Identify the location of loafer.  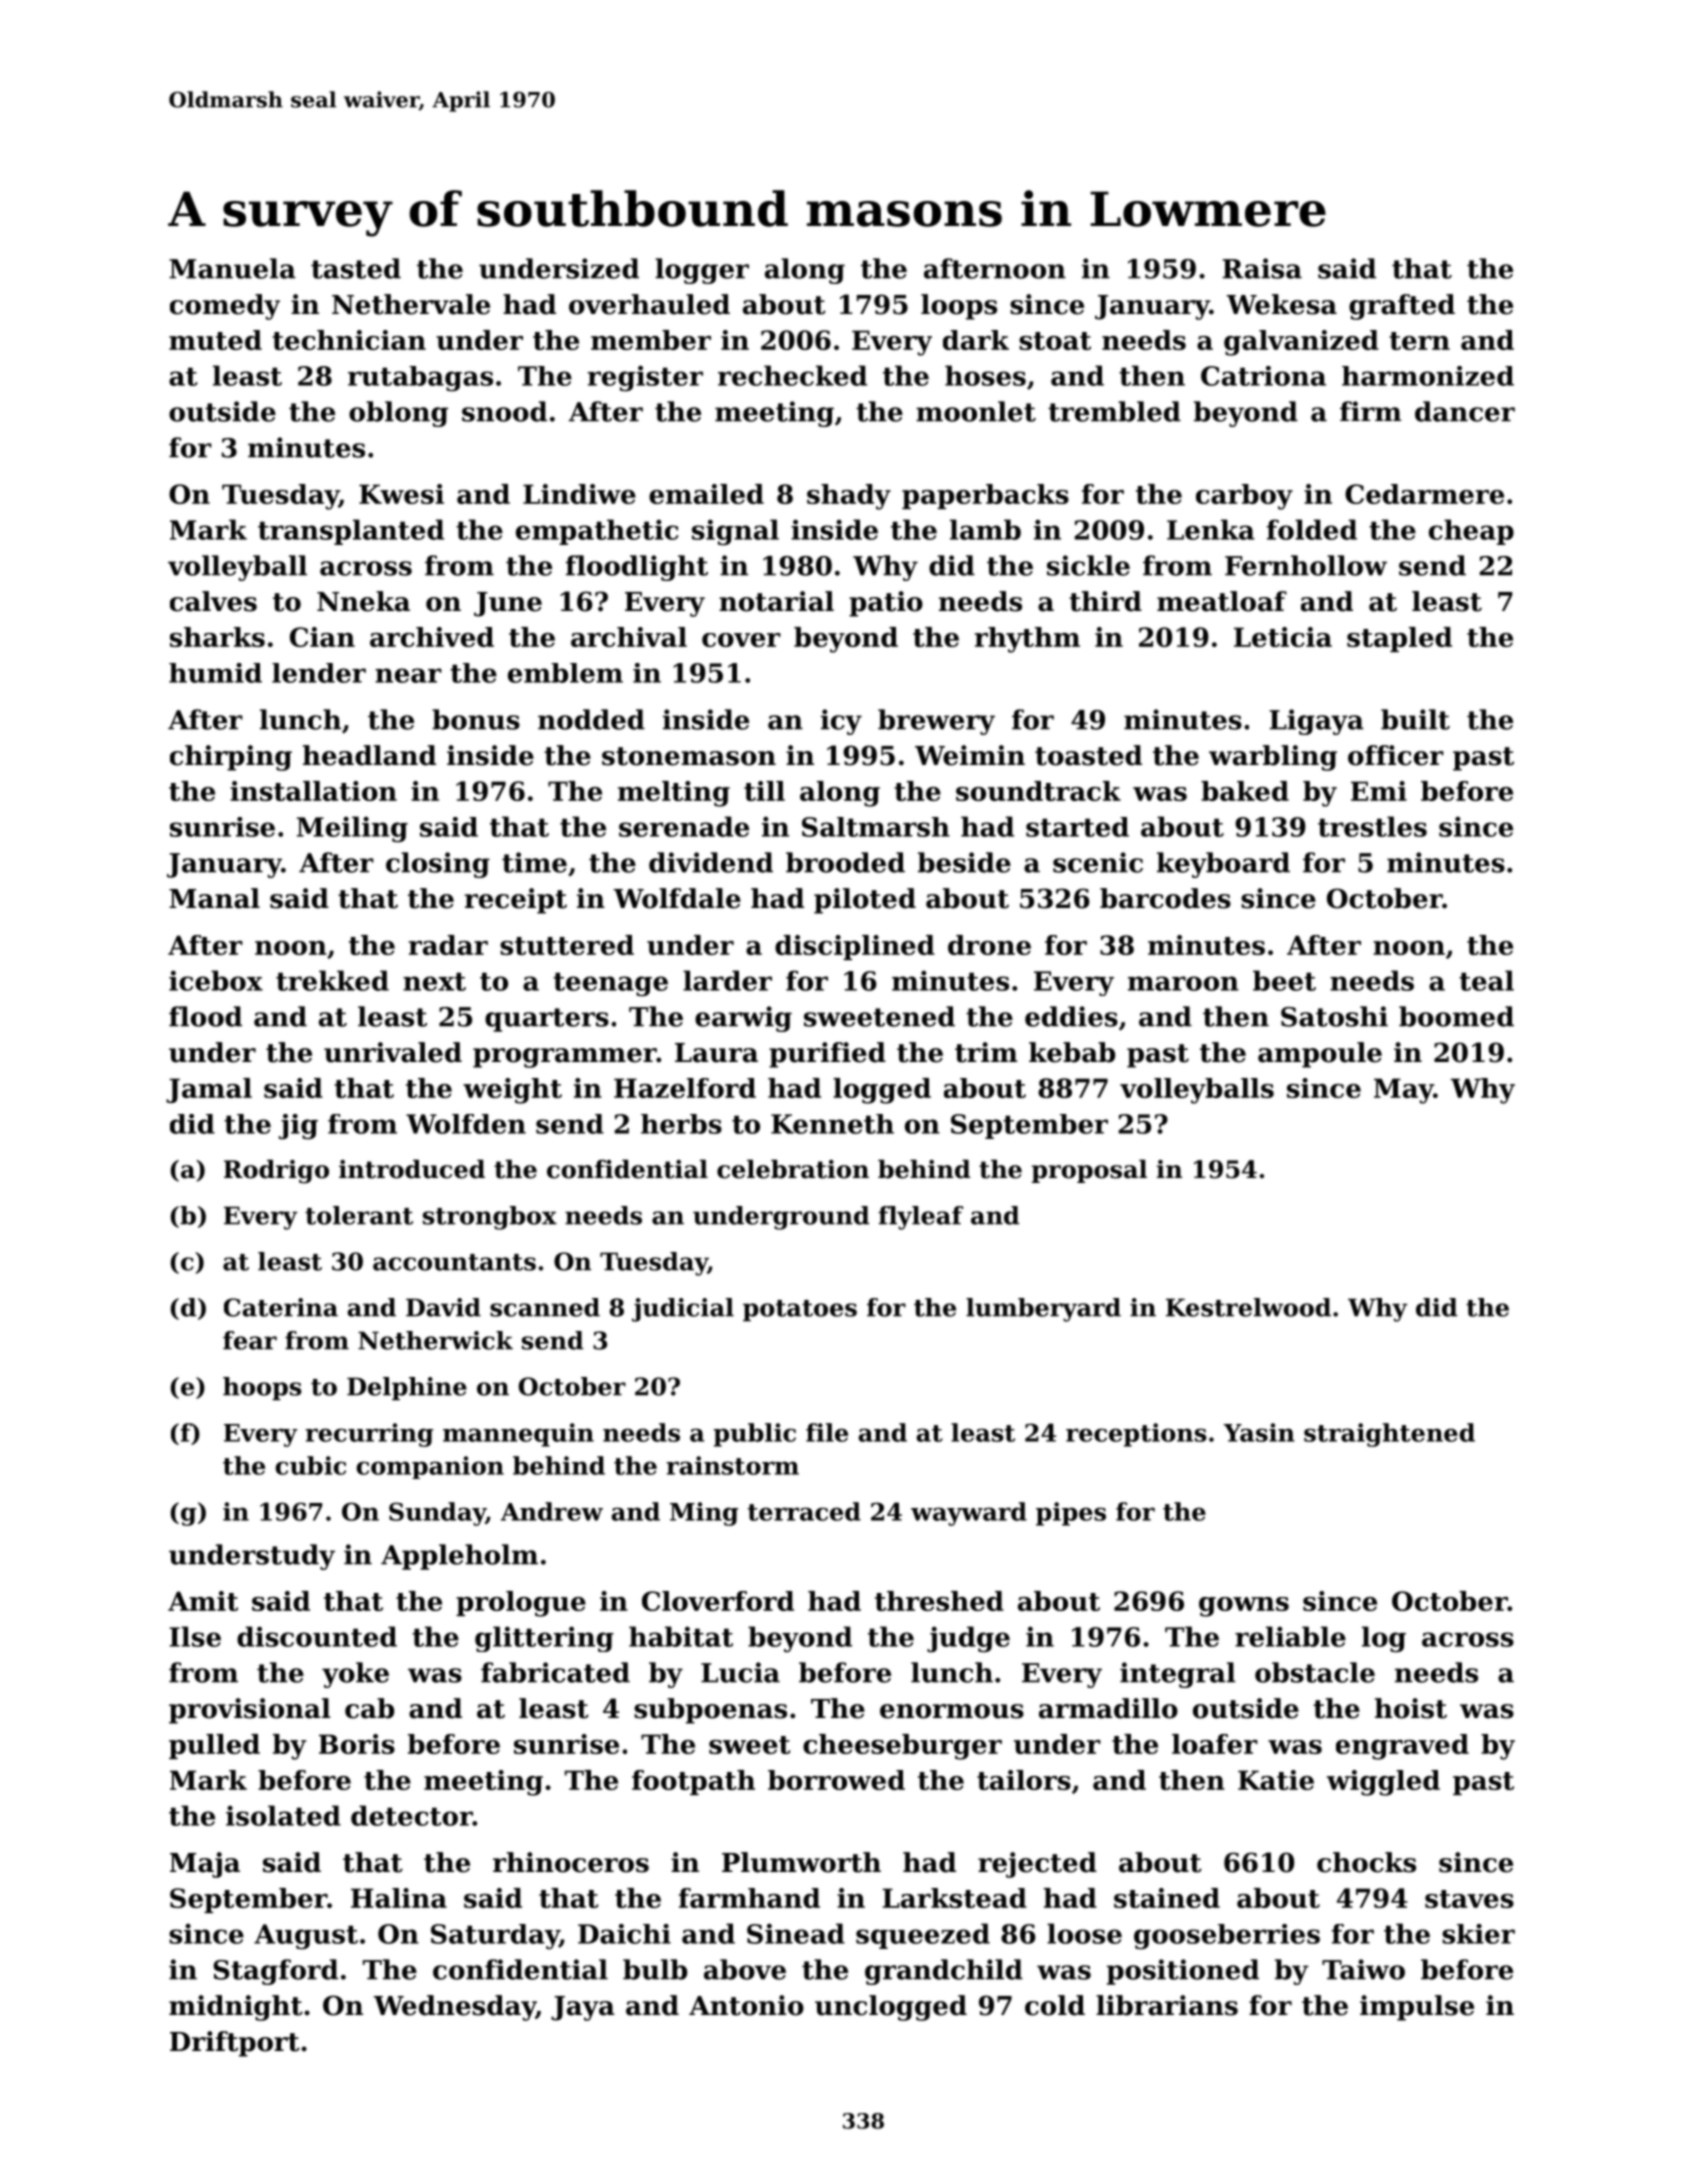
(1215, 1744).
